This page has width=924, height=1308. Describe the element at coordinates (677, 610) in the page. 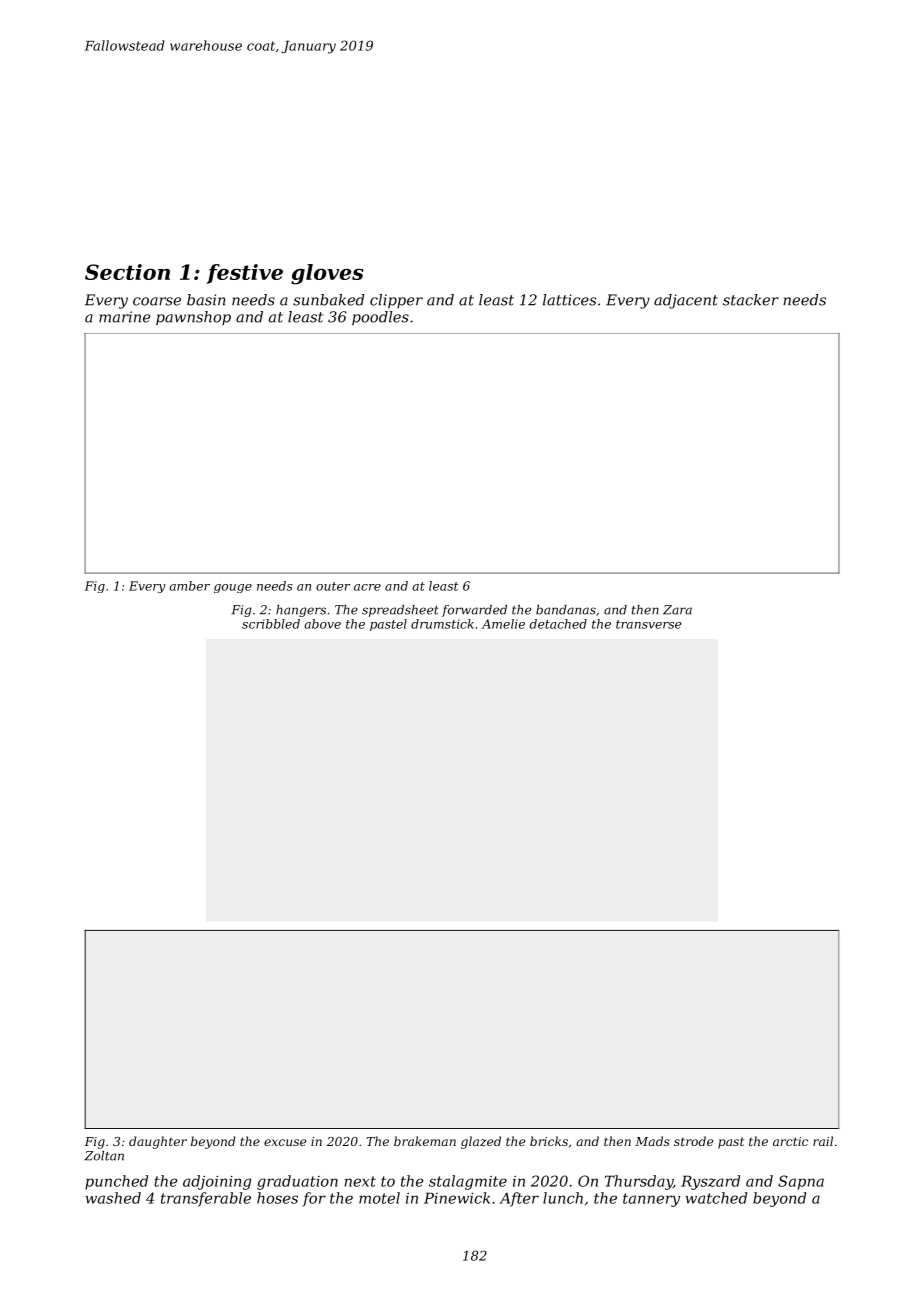

I see `Zara` at that location.
